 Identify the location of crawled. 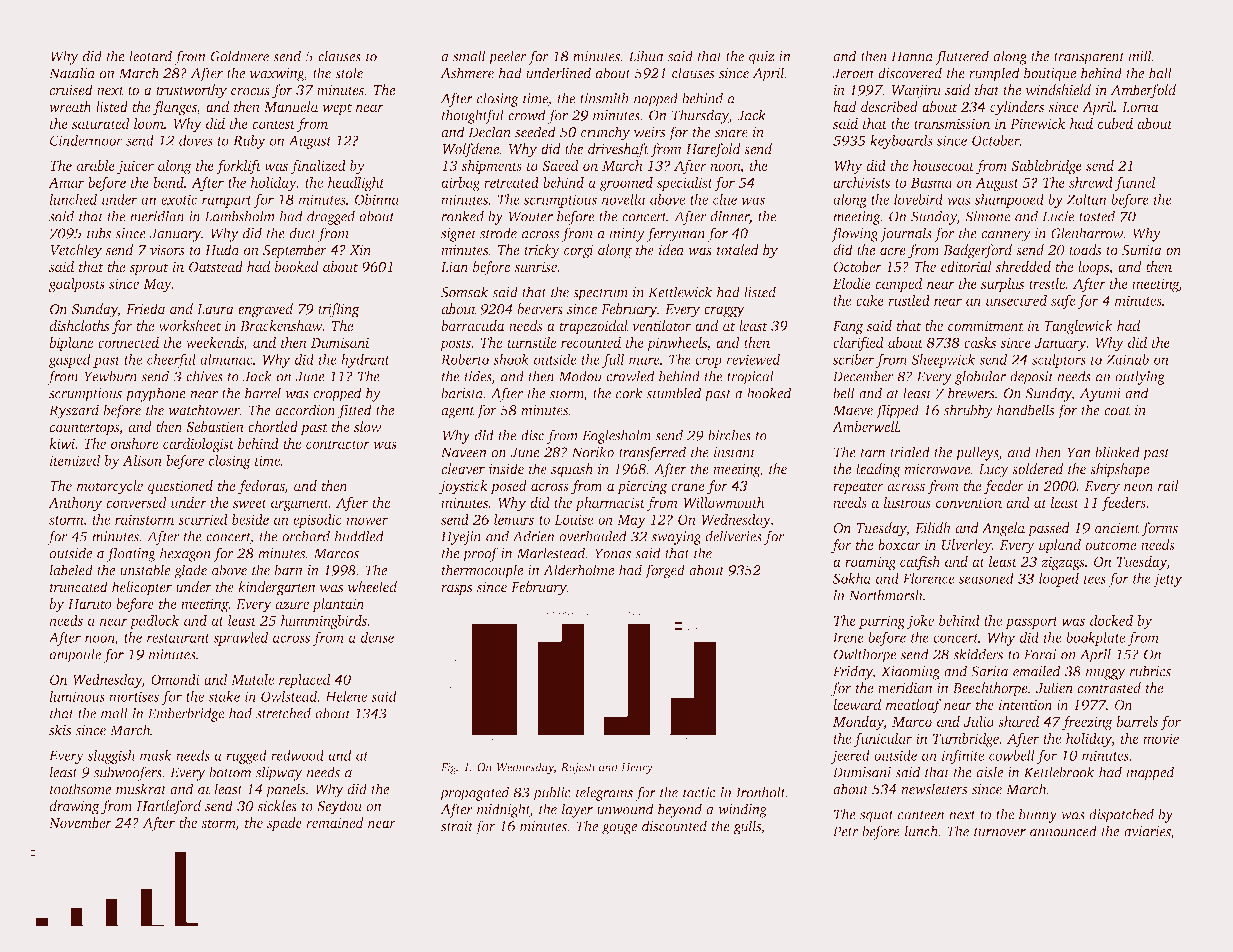
(630, 376).
